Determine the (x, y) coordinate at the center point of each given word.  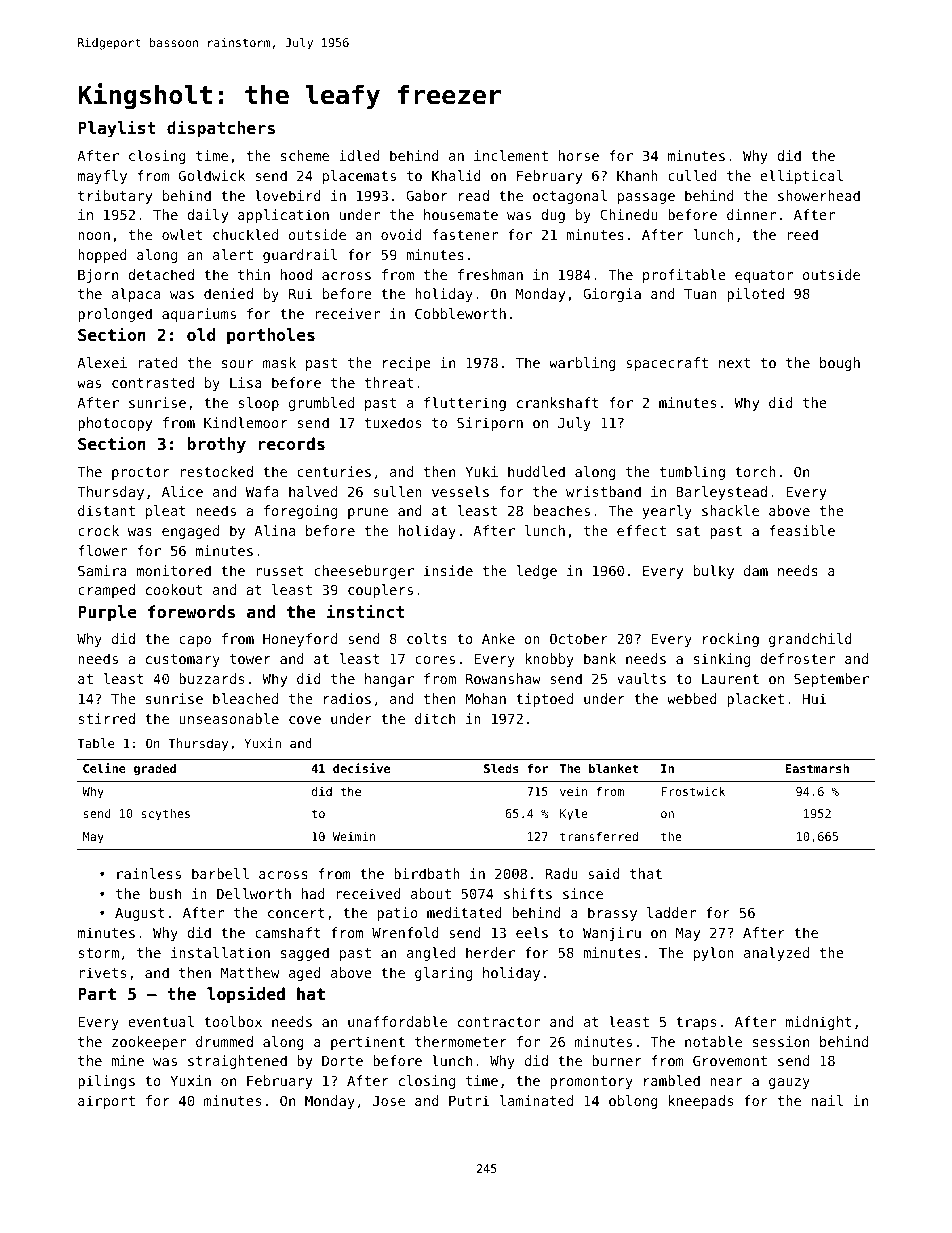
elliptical (801, 177)
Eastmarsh (817, 768)
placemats (359, 177)
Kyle (574, 815)
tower (250, 659)
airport (106, 1102)
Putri (469, 1100)
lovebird (288, 195)
